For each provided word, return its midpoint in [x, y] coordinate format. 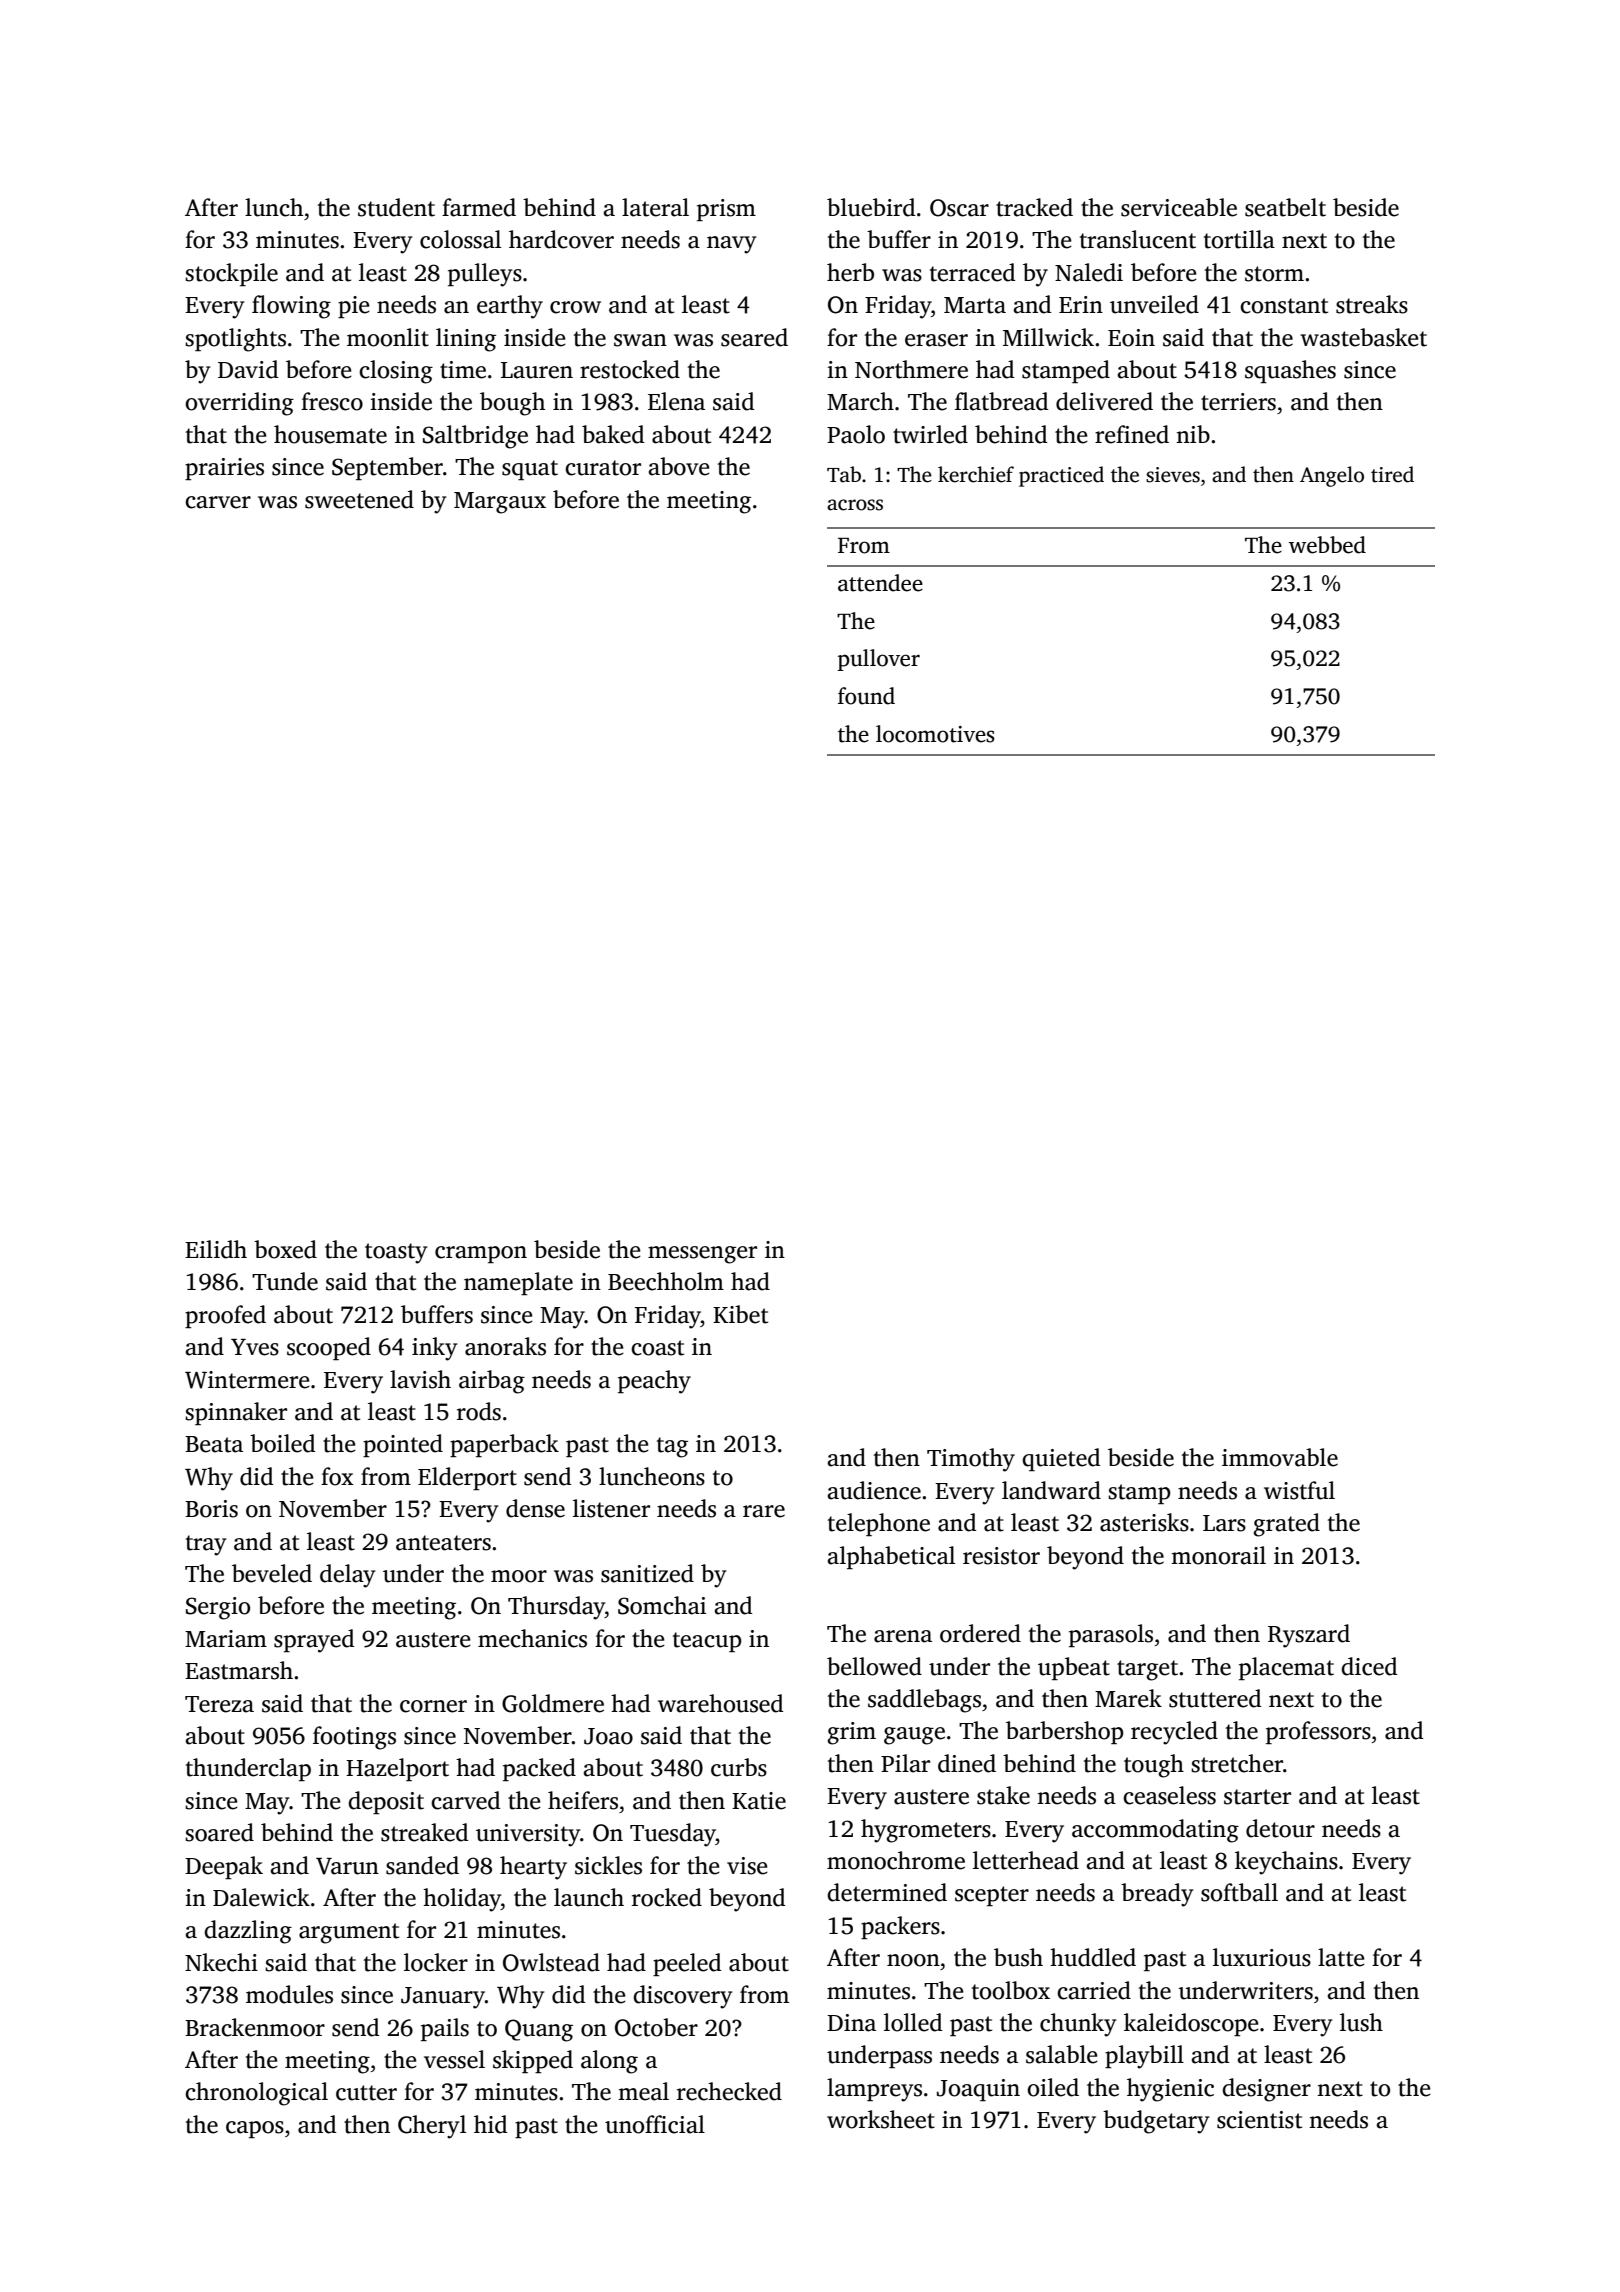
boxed [285, 1249]
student [396, 207]
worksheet [881, 2119]
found [866, 696]
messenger [702, 1255]
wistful [1299, 1490]
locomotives [935, 734]
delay [347, 1576]
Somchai [662, 1605]
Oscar [959, 208]
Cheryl [432, 2127]
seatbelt [1285, 207]
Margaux [500, 503]
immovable [1280, 1457]
